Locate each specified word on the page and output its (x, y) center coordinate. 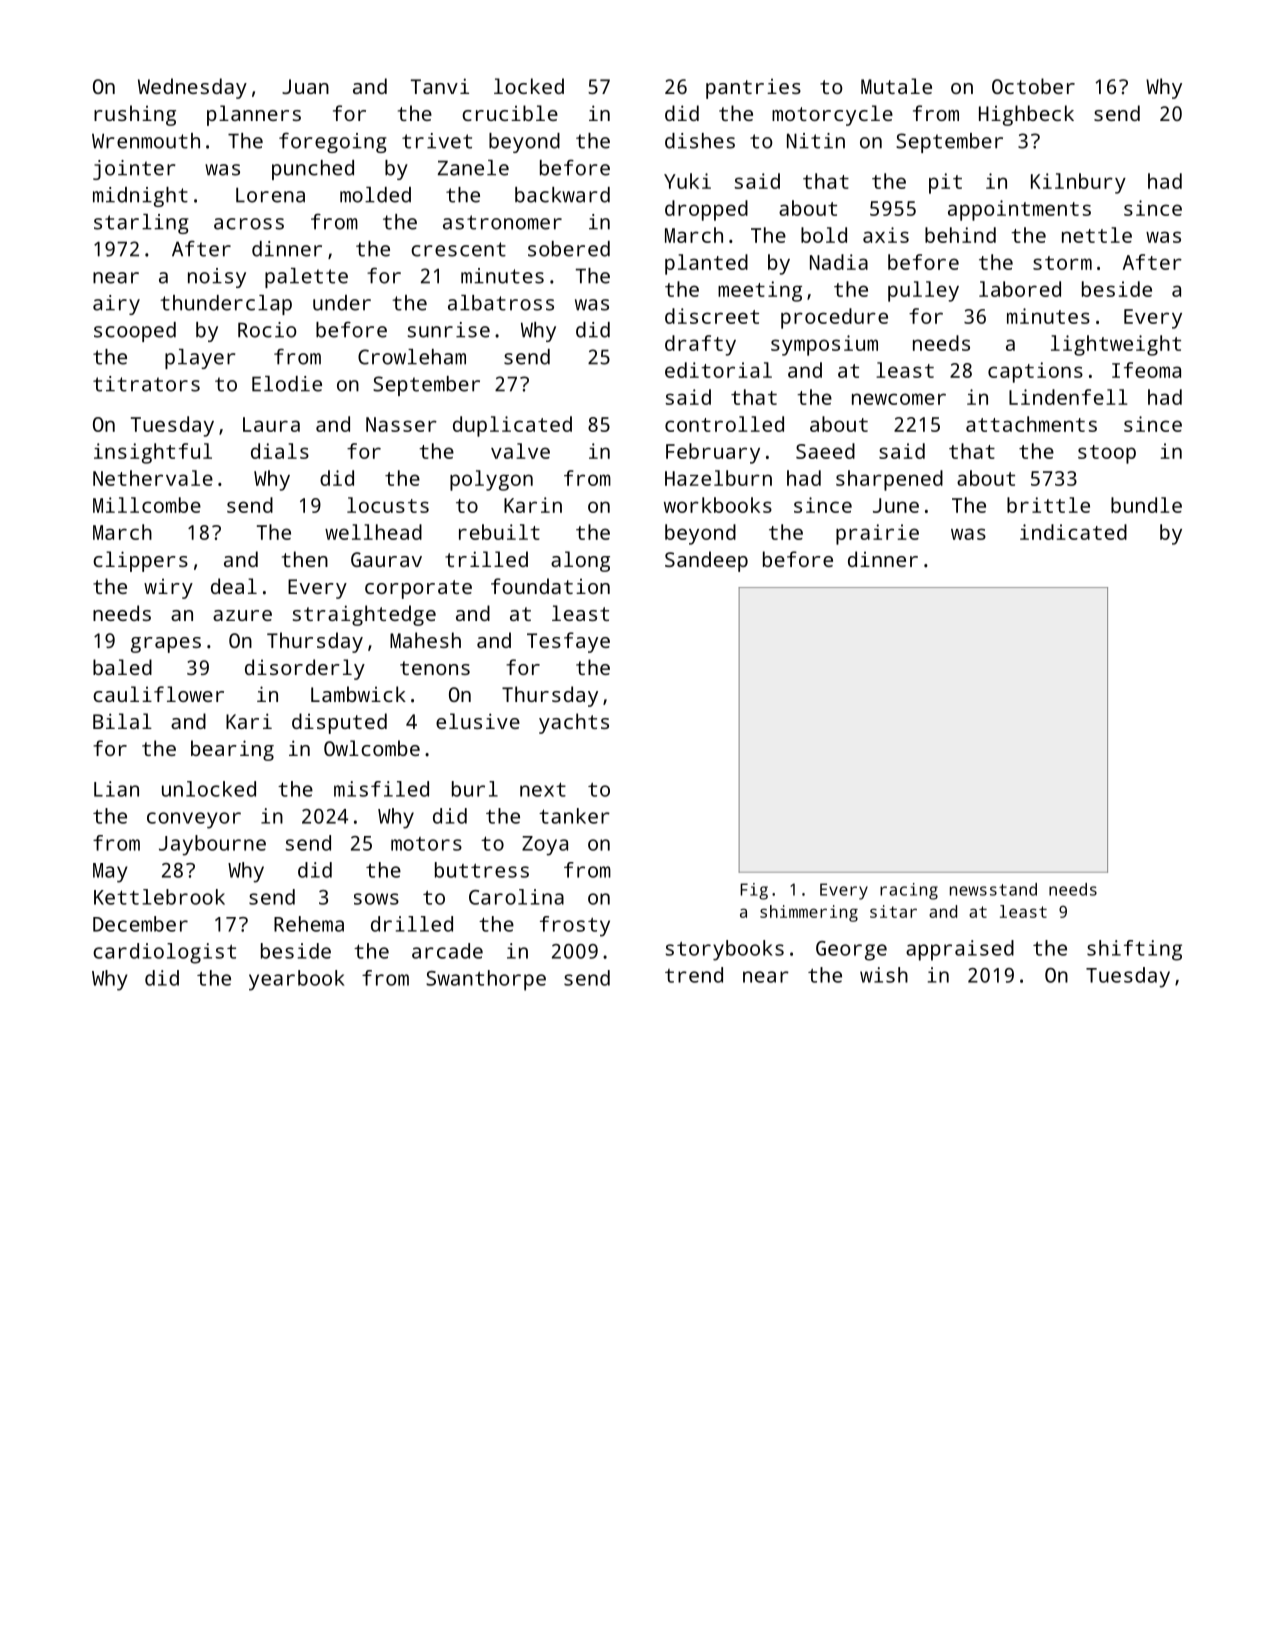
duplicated (512, 426)
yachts (574, 723)
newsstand (993, 889)
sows (376, 899)
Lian (116, 789)
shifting (1134, 950)
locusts (388, 505)
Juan (305, 86)
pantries (753, 89)
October (1033, 86)
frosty (575, 926)
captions (1035, 372)
